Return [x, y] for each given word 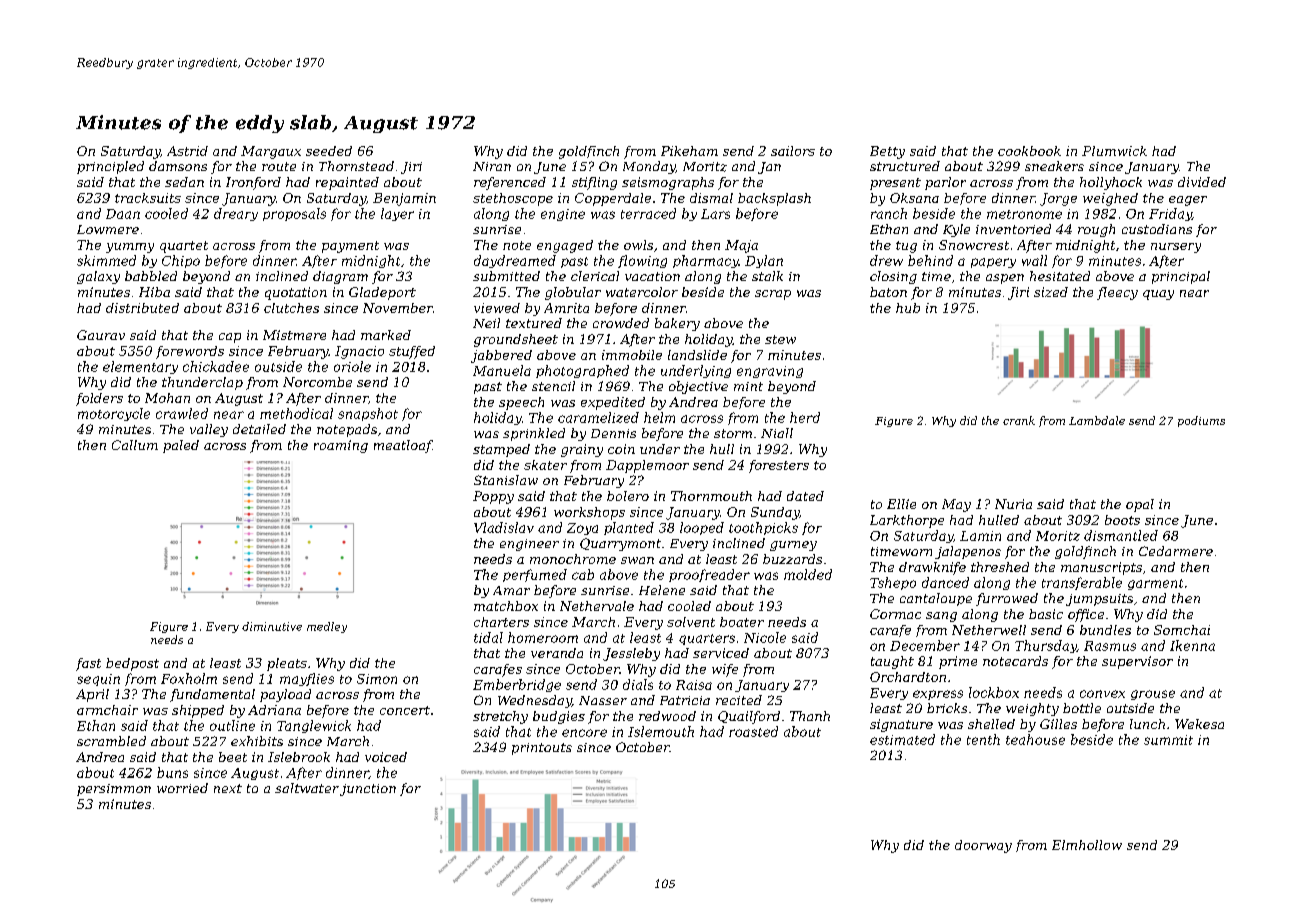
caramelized [598, 417]
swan [637, 560]
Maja [741, 246]
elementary [140, 367]
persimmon [114, 790]
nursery [1176, 248]
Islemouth [661, 731]
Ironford [253, 183]
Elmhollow [1087, 845]
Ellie [901, 504]
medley [327, 627]
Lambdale [1097, 420]
